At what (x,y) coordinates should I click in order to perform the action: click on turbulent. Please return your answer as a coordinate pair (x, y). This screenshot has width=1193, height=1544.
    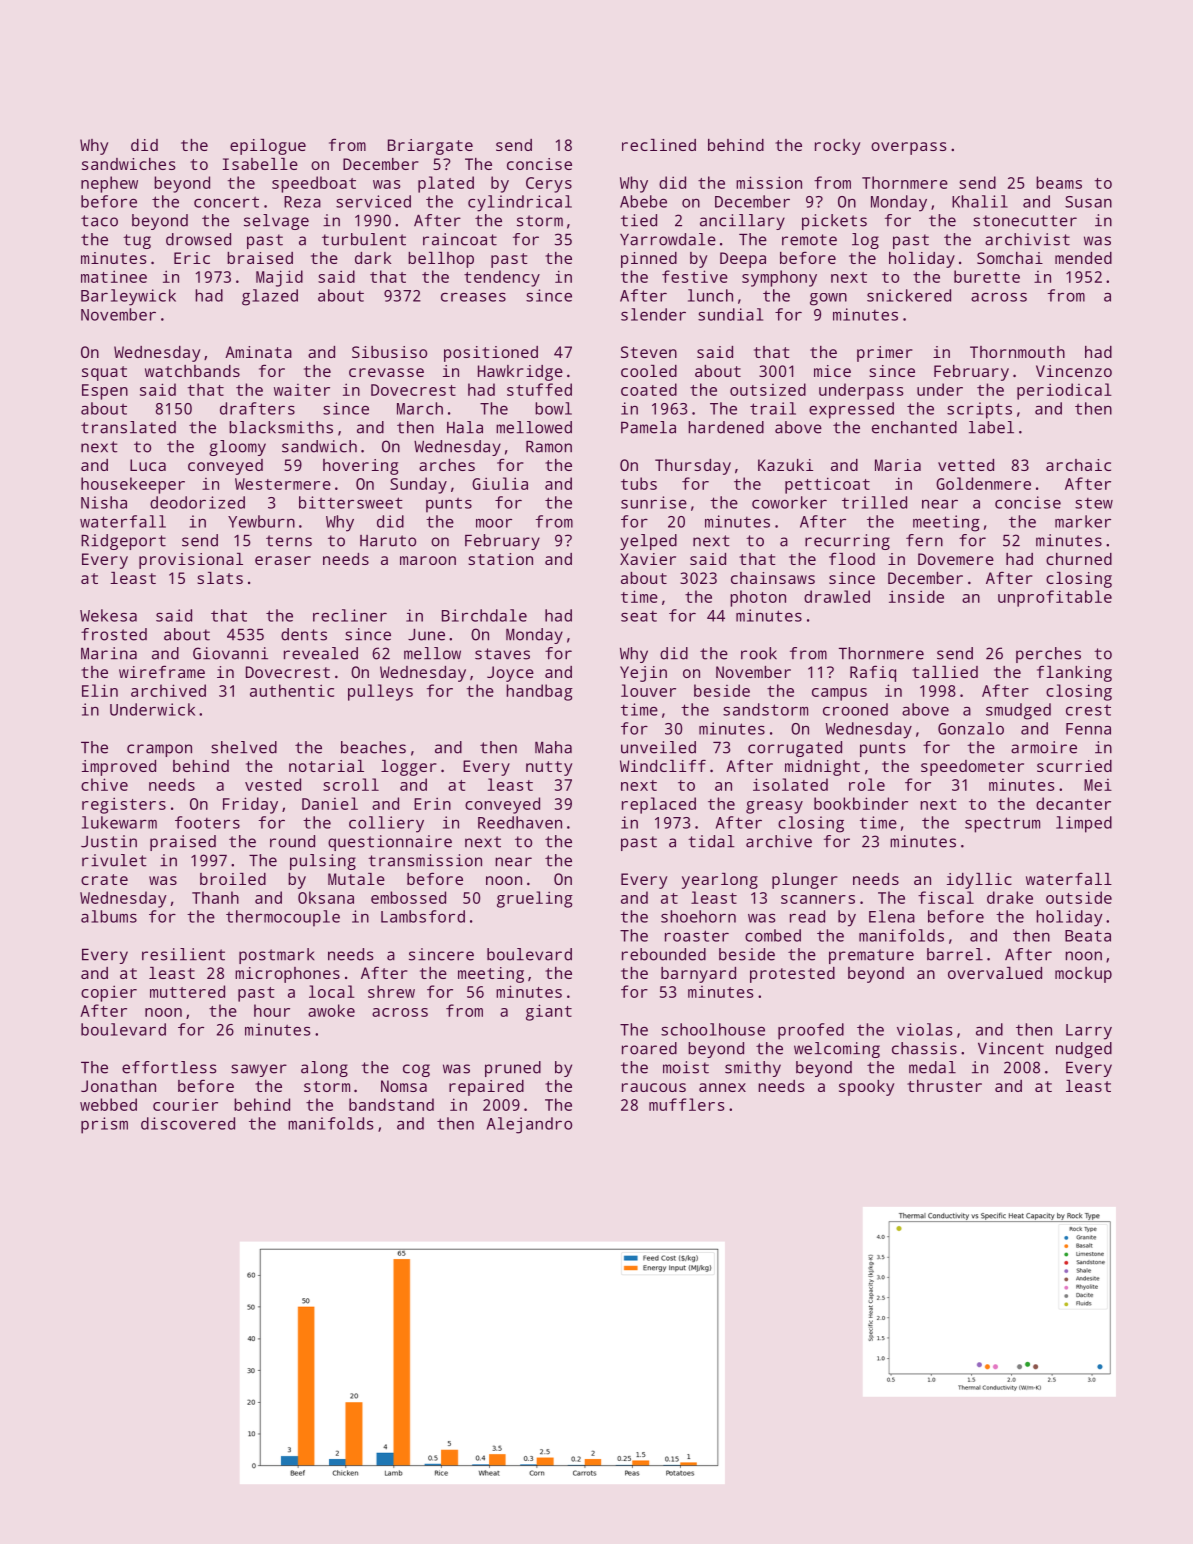
    Looking at the image, I should click on (364, 239).
